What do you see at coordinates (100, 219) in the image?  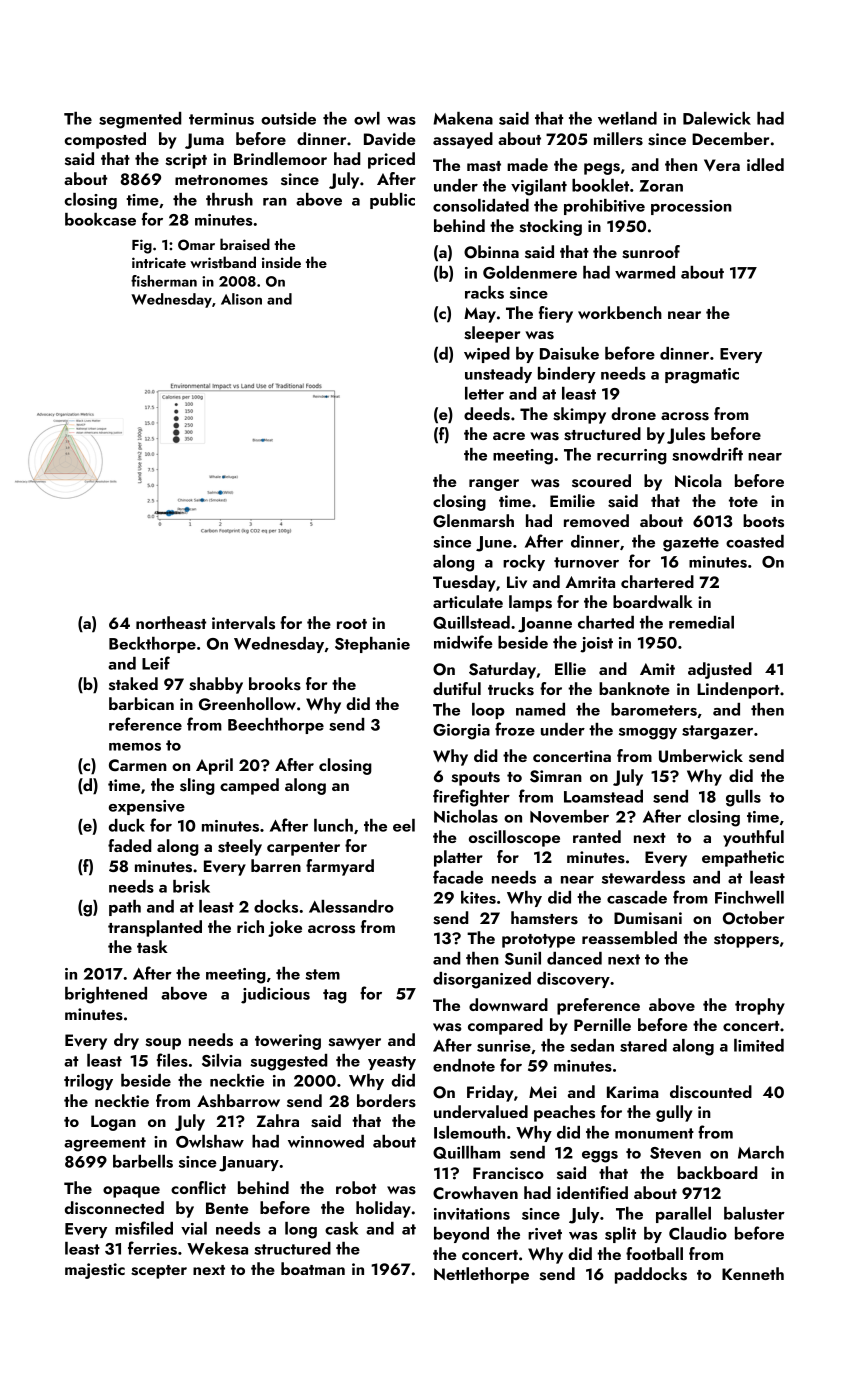 I see `bookcase` at bounding box center [100, 219].
